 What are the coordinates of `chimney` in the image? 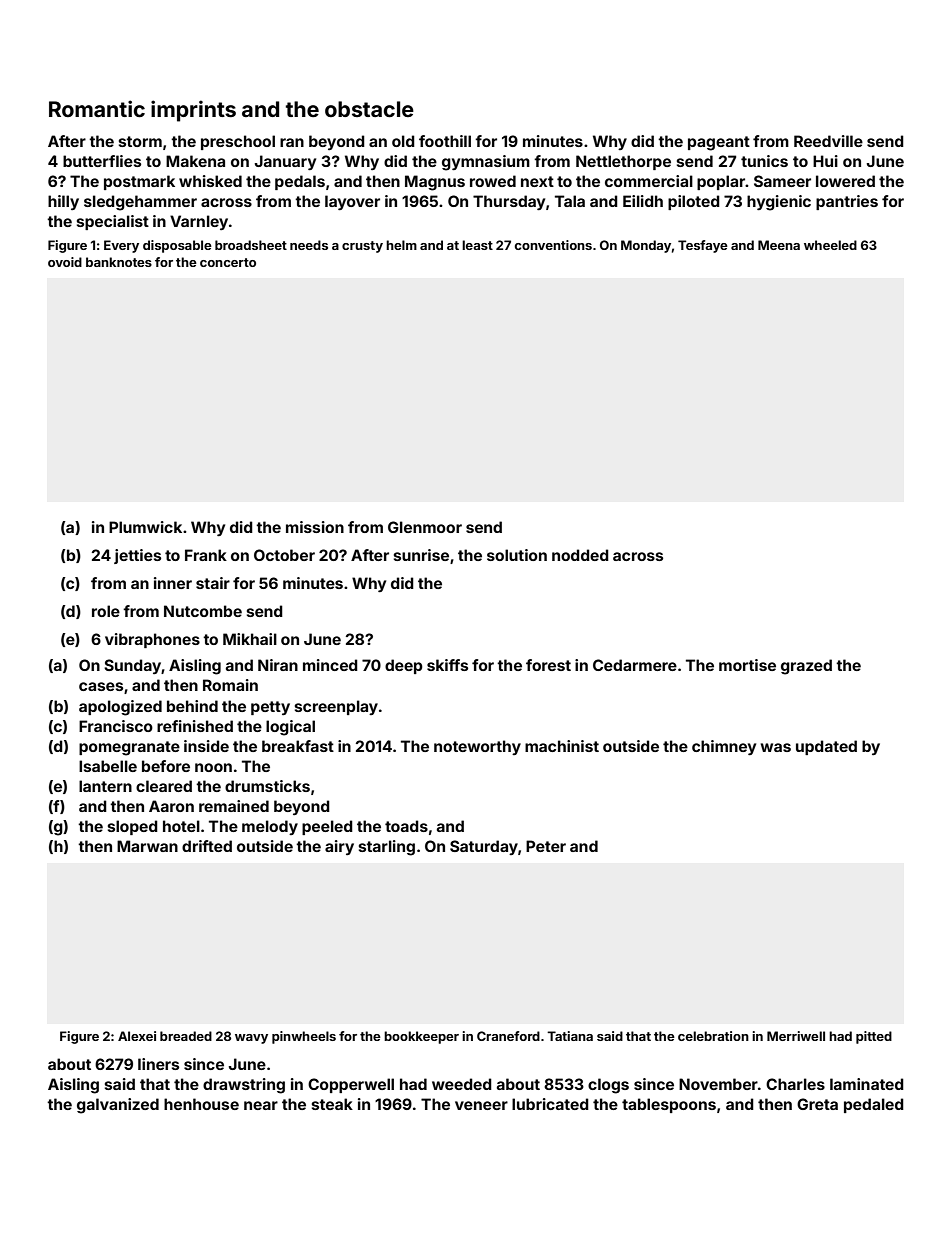 It's located at (724, 747).
